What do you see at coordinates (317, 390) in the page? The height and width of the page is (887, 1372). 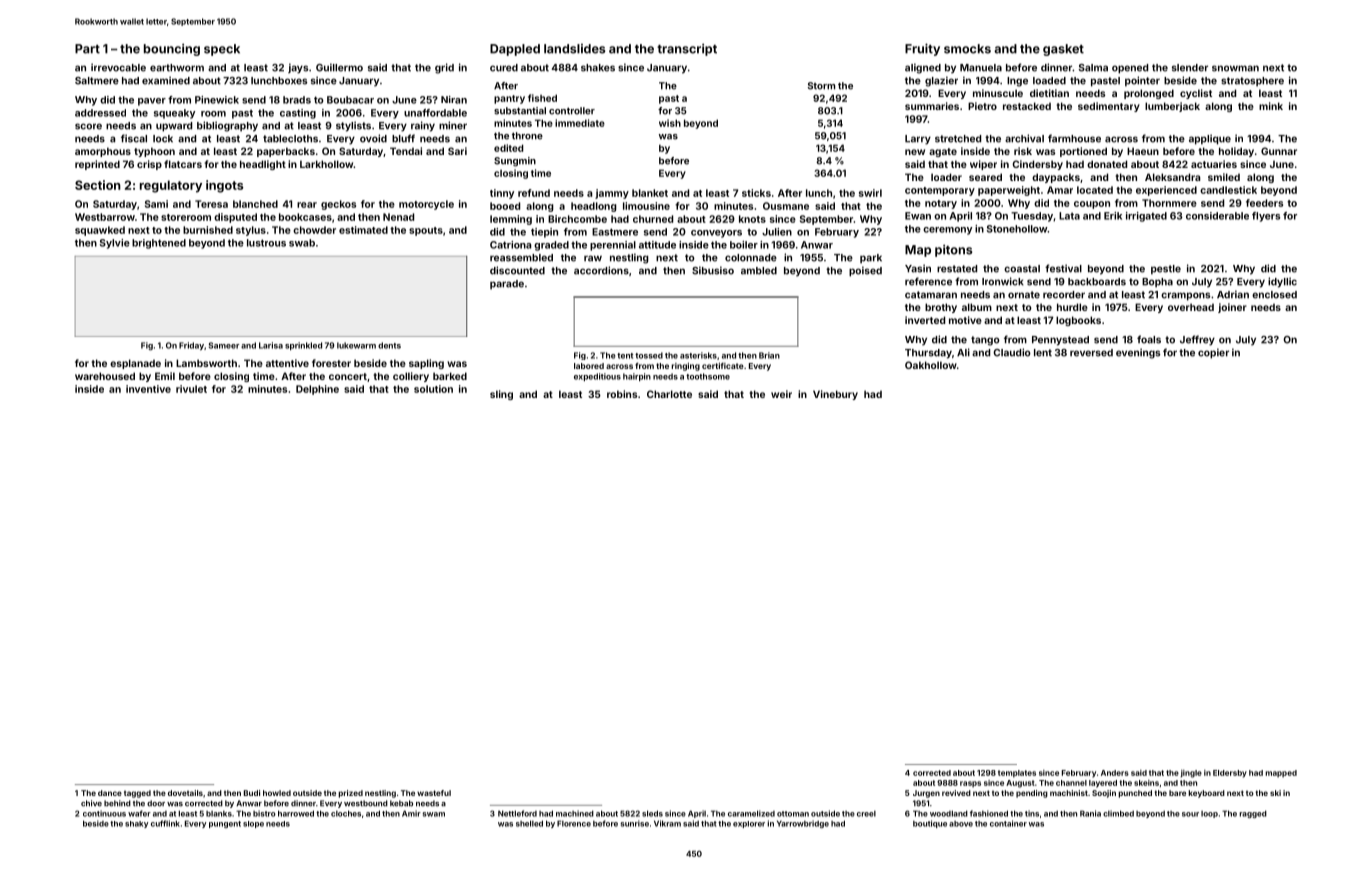 I see `Delphine` at bounding box center [317, 390].
